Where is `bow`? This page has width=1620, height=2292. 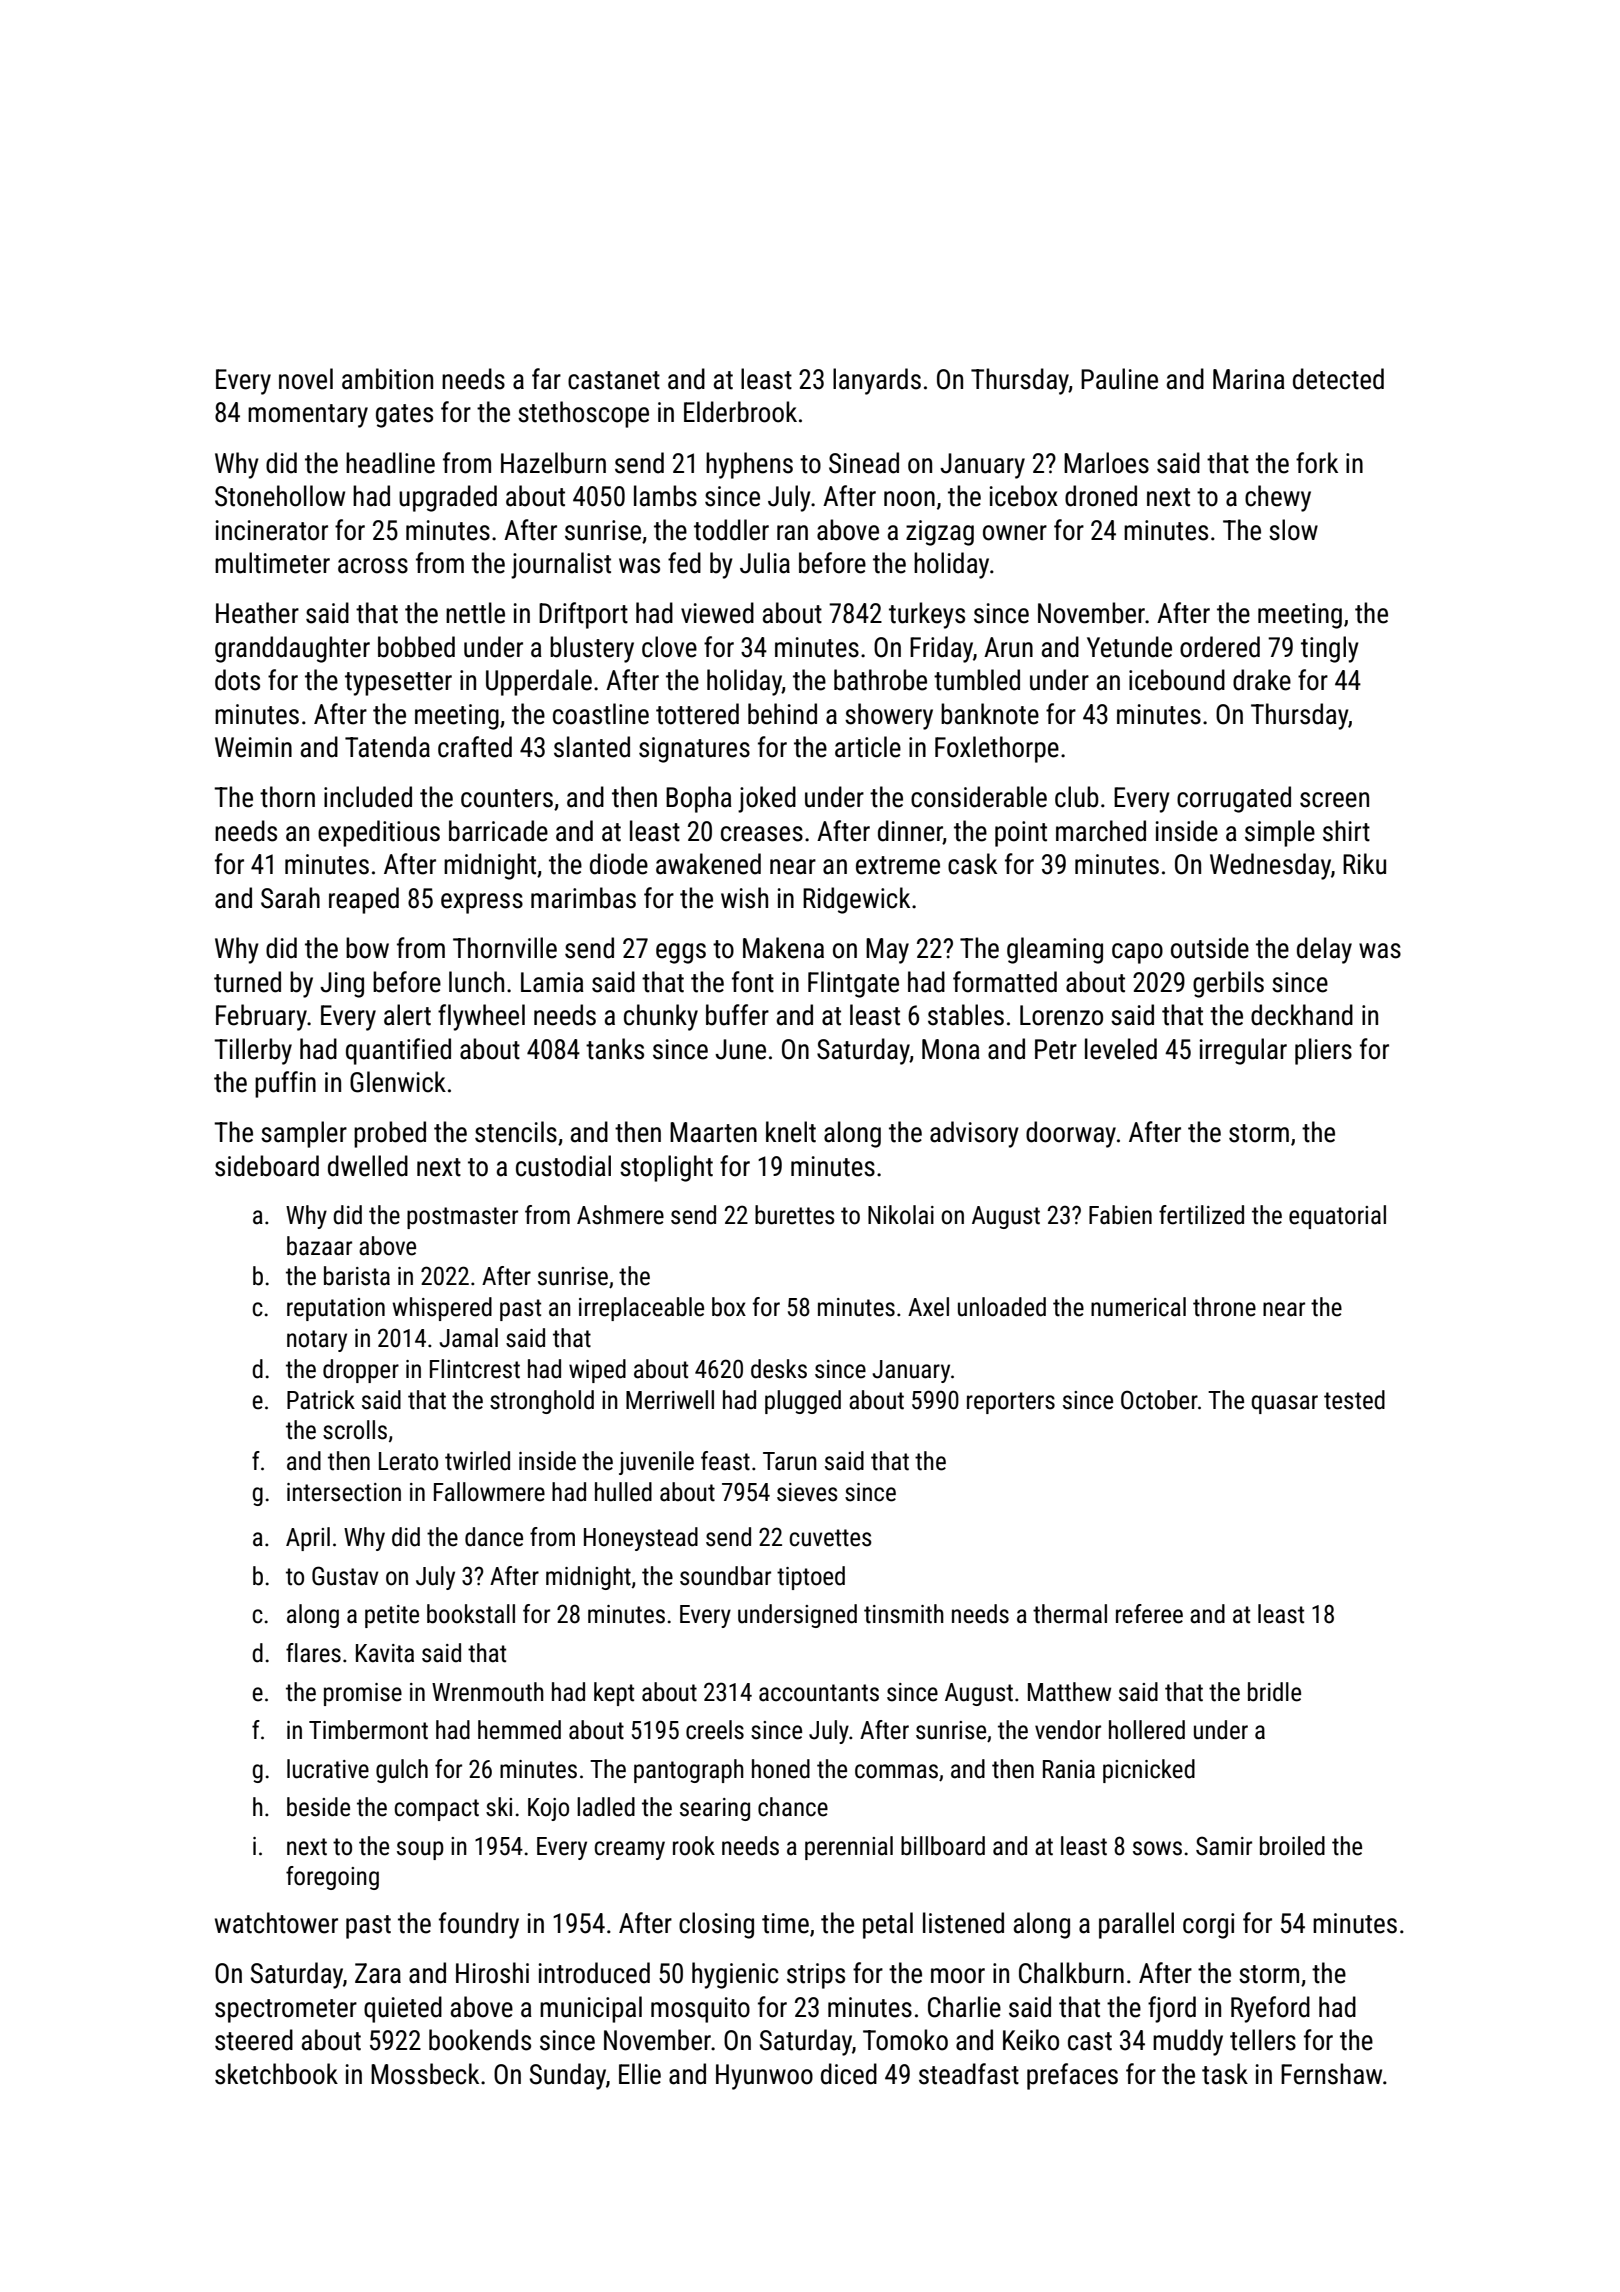
bow is located at coordinates (367, 948).
